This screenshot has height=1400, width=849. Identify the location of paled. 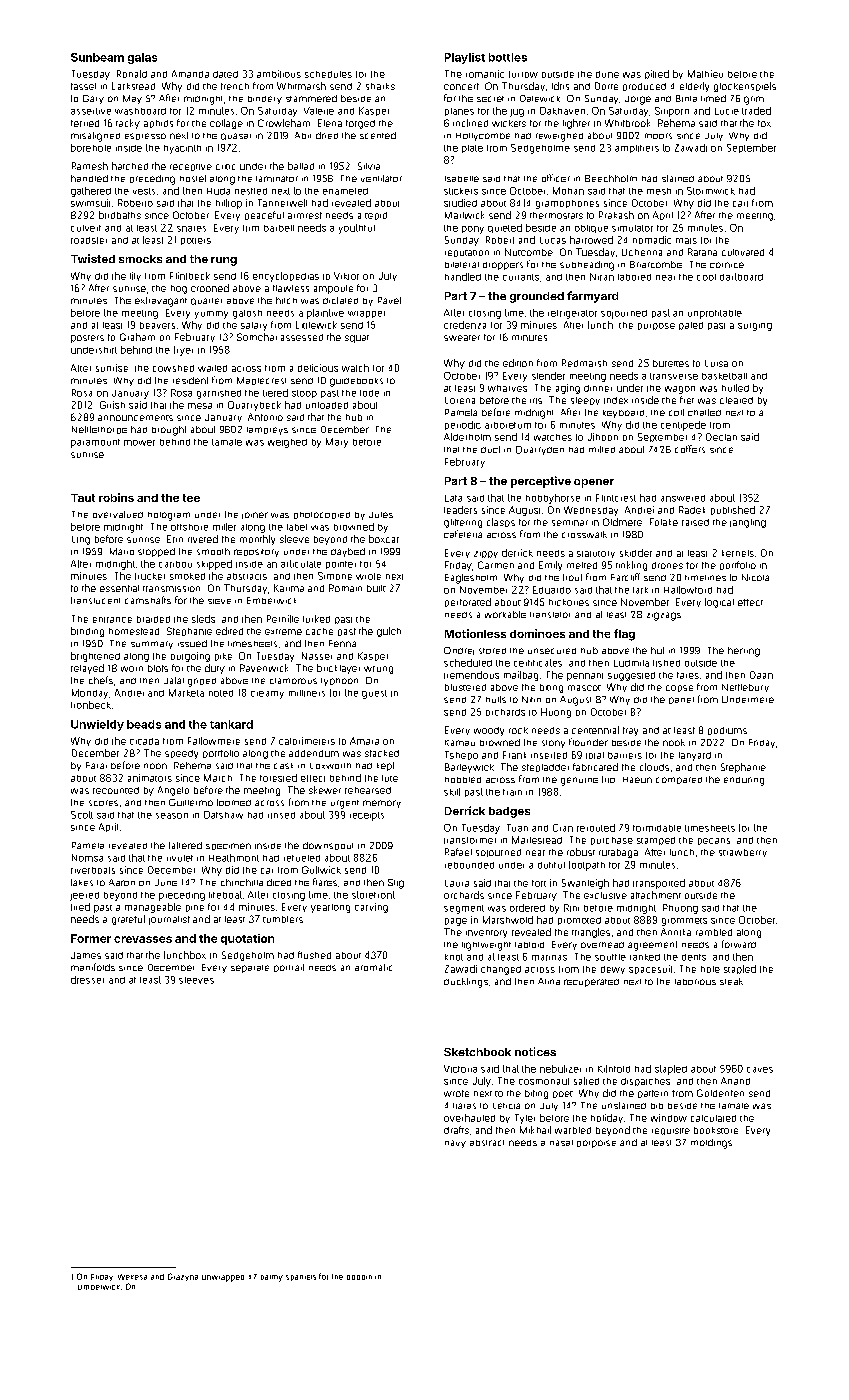
(691, 326).
